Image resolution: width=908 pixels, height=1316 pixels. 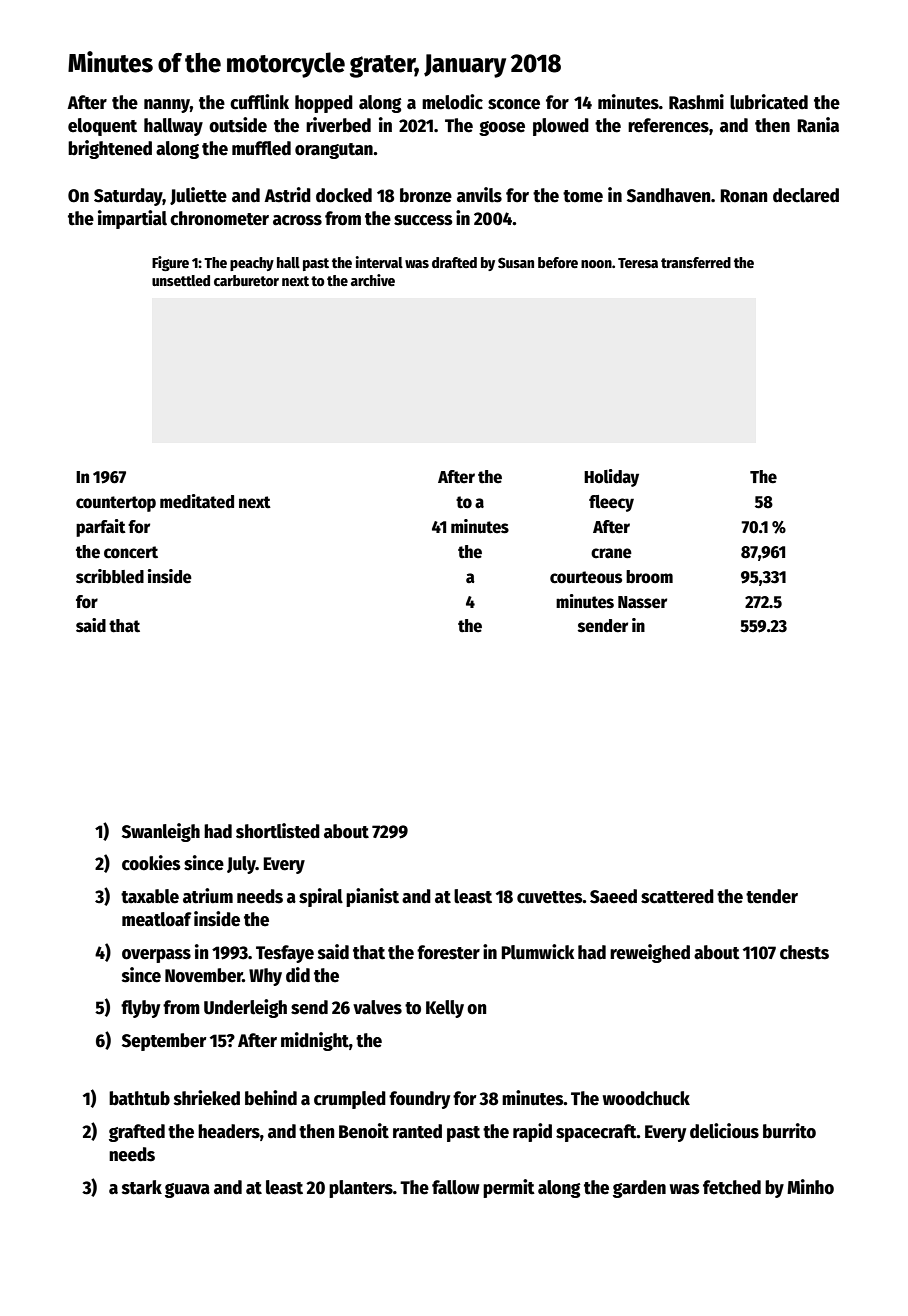 I want to click on goose, so click(x=502, y=128).
